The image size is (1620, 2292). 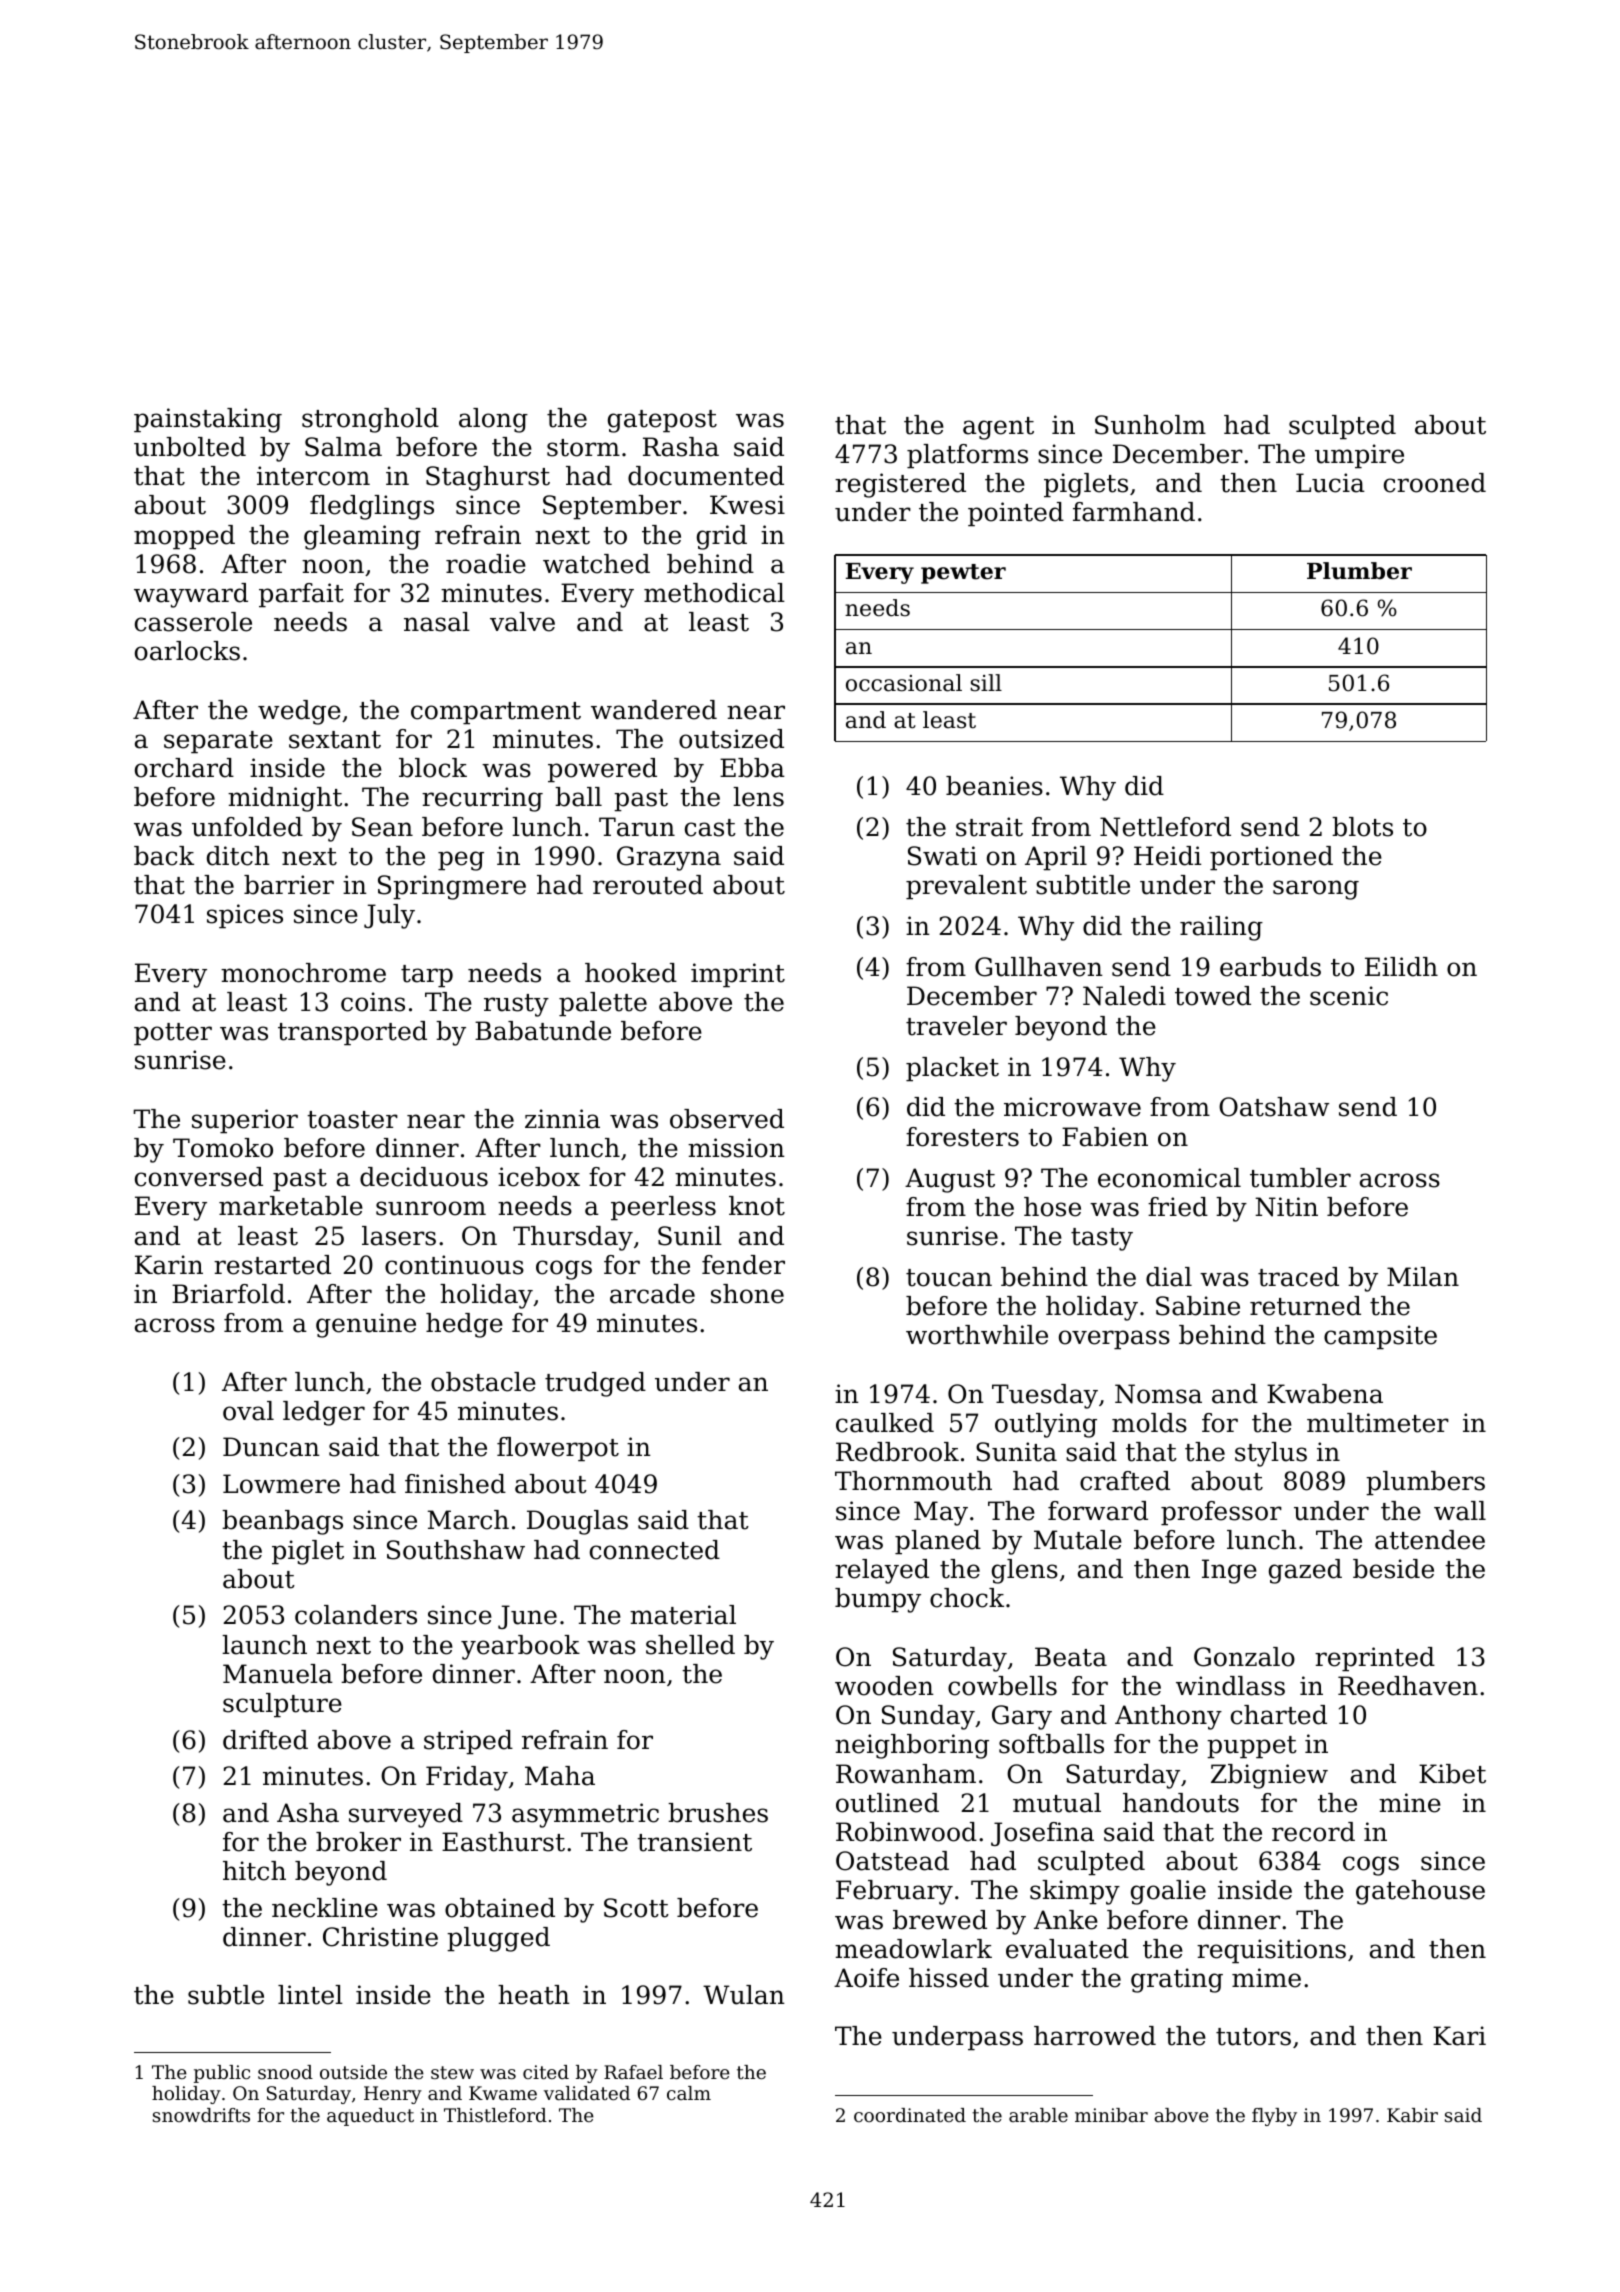 I want to click on Inge, so click(x=1229, y=1571).
